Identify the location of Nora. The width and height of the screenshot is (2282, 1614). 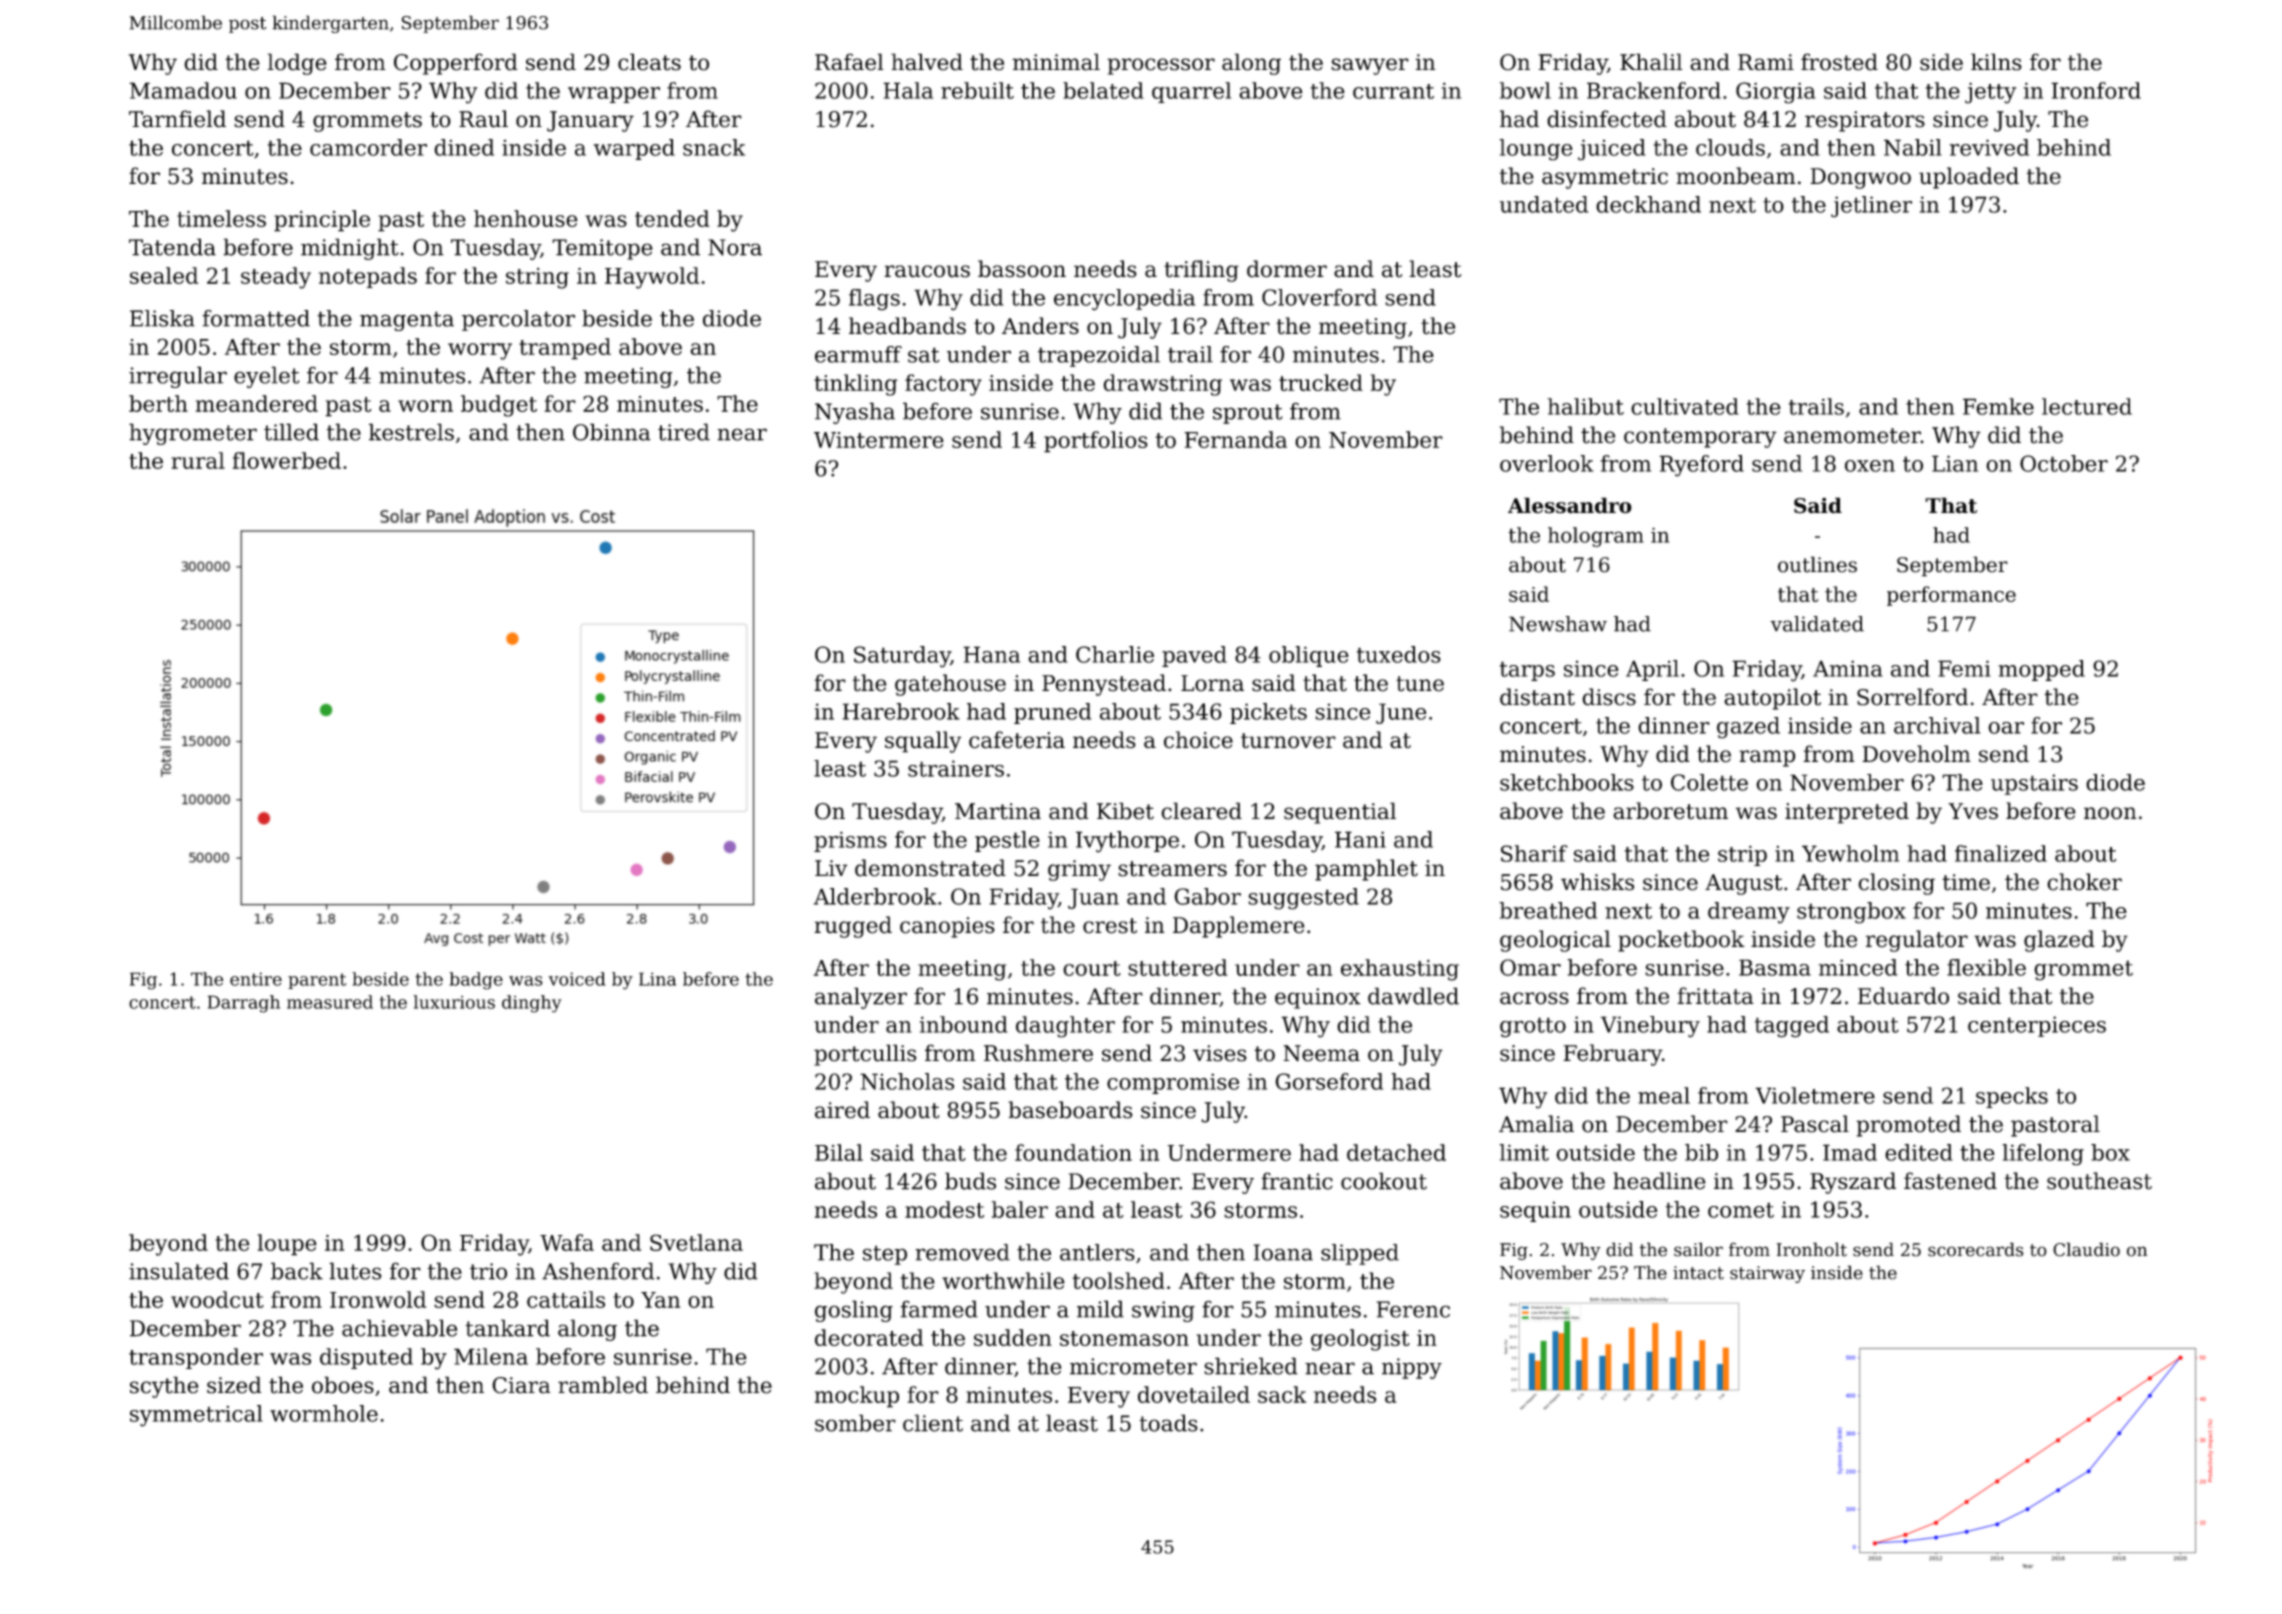
(735, 247).
